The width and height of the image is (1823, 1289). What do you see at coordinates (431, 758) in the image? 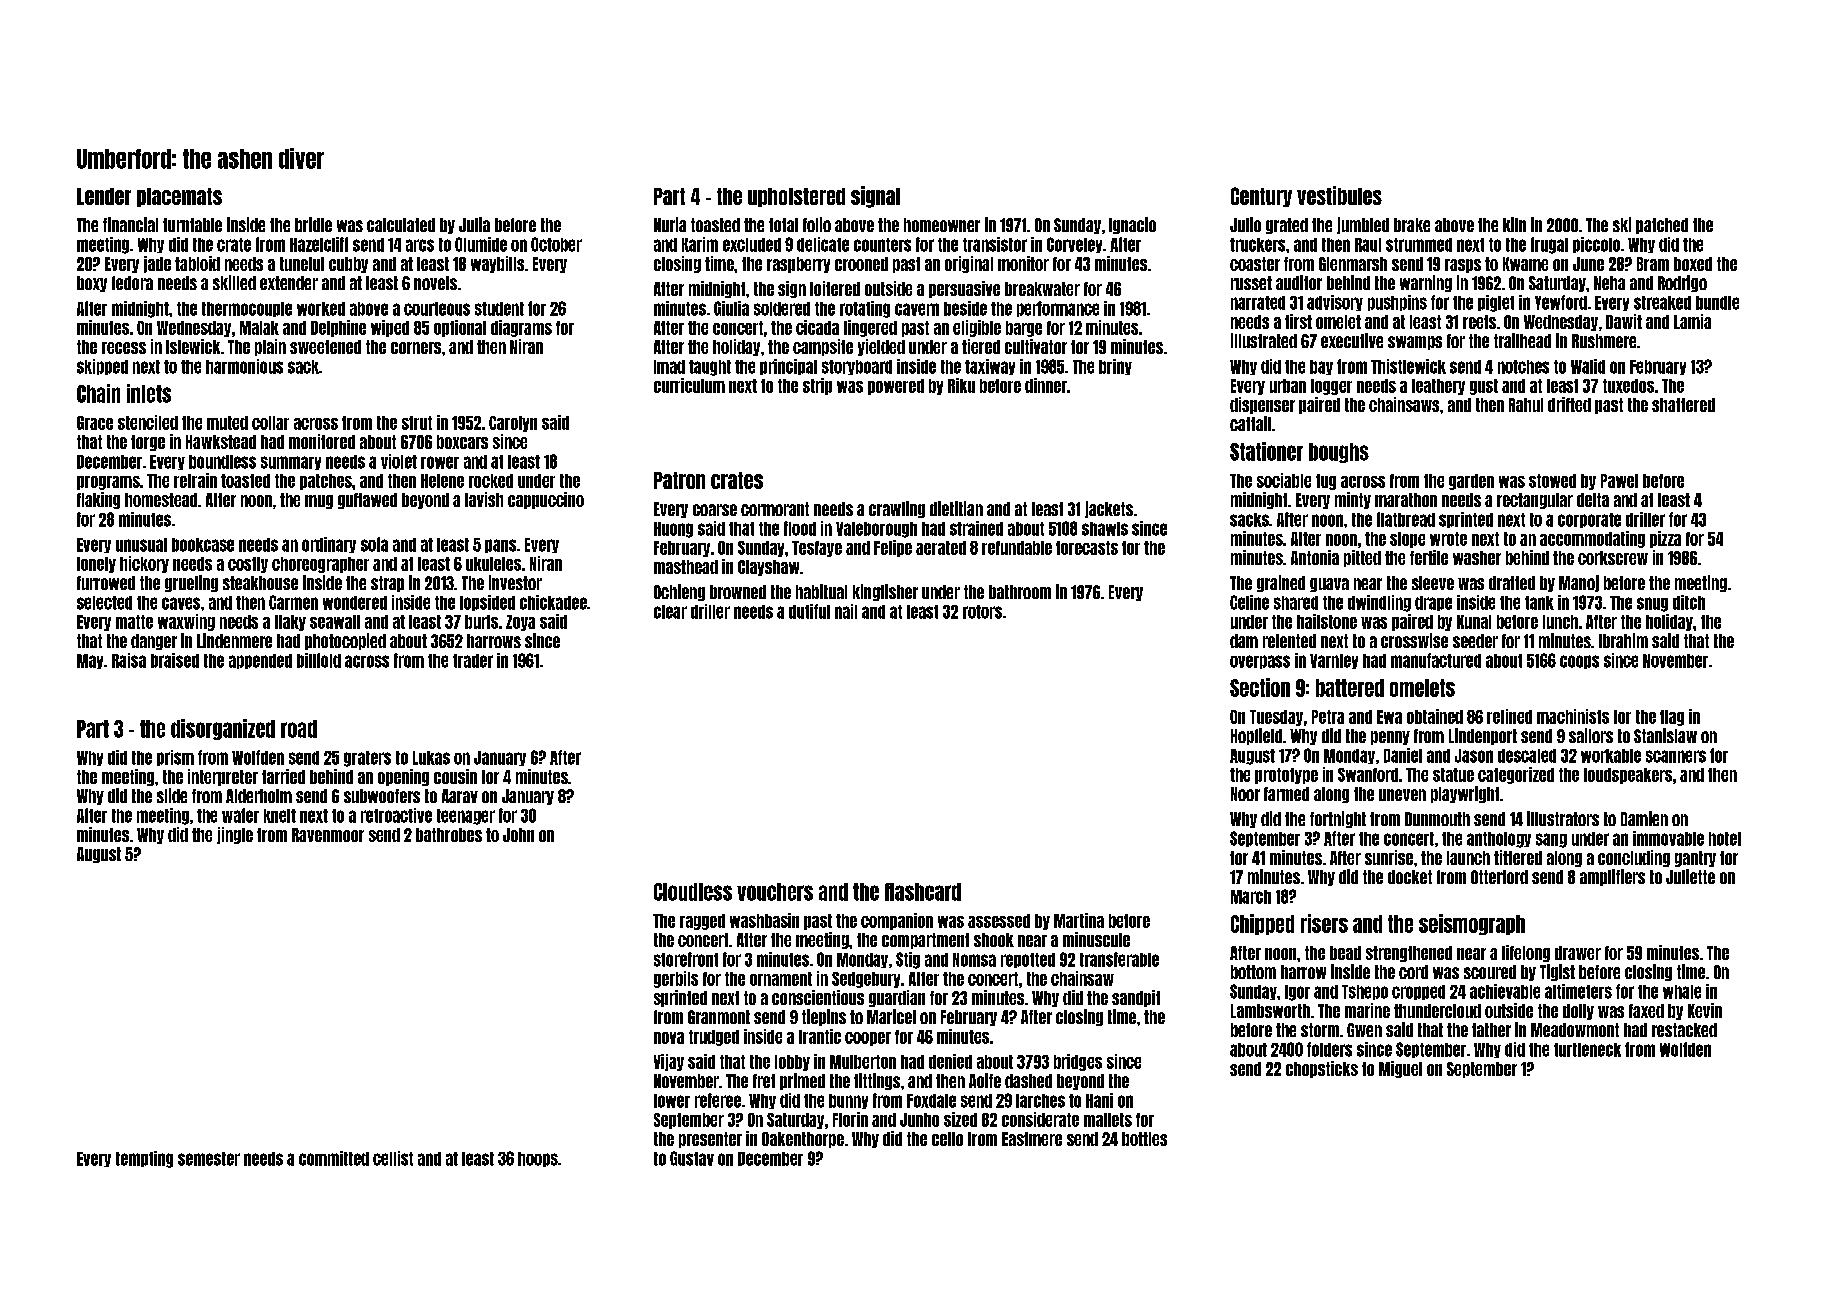
I see `Lukas` at bounding box center [431, 758].
